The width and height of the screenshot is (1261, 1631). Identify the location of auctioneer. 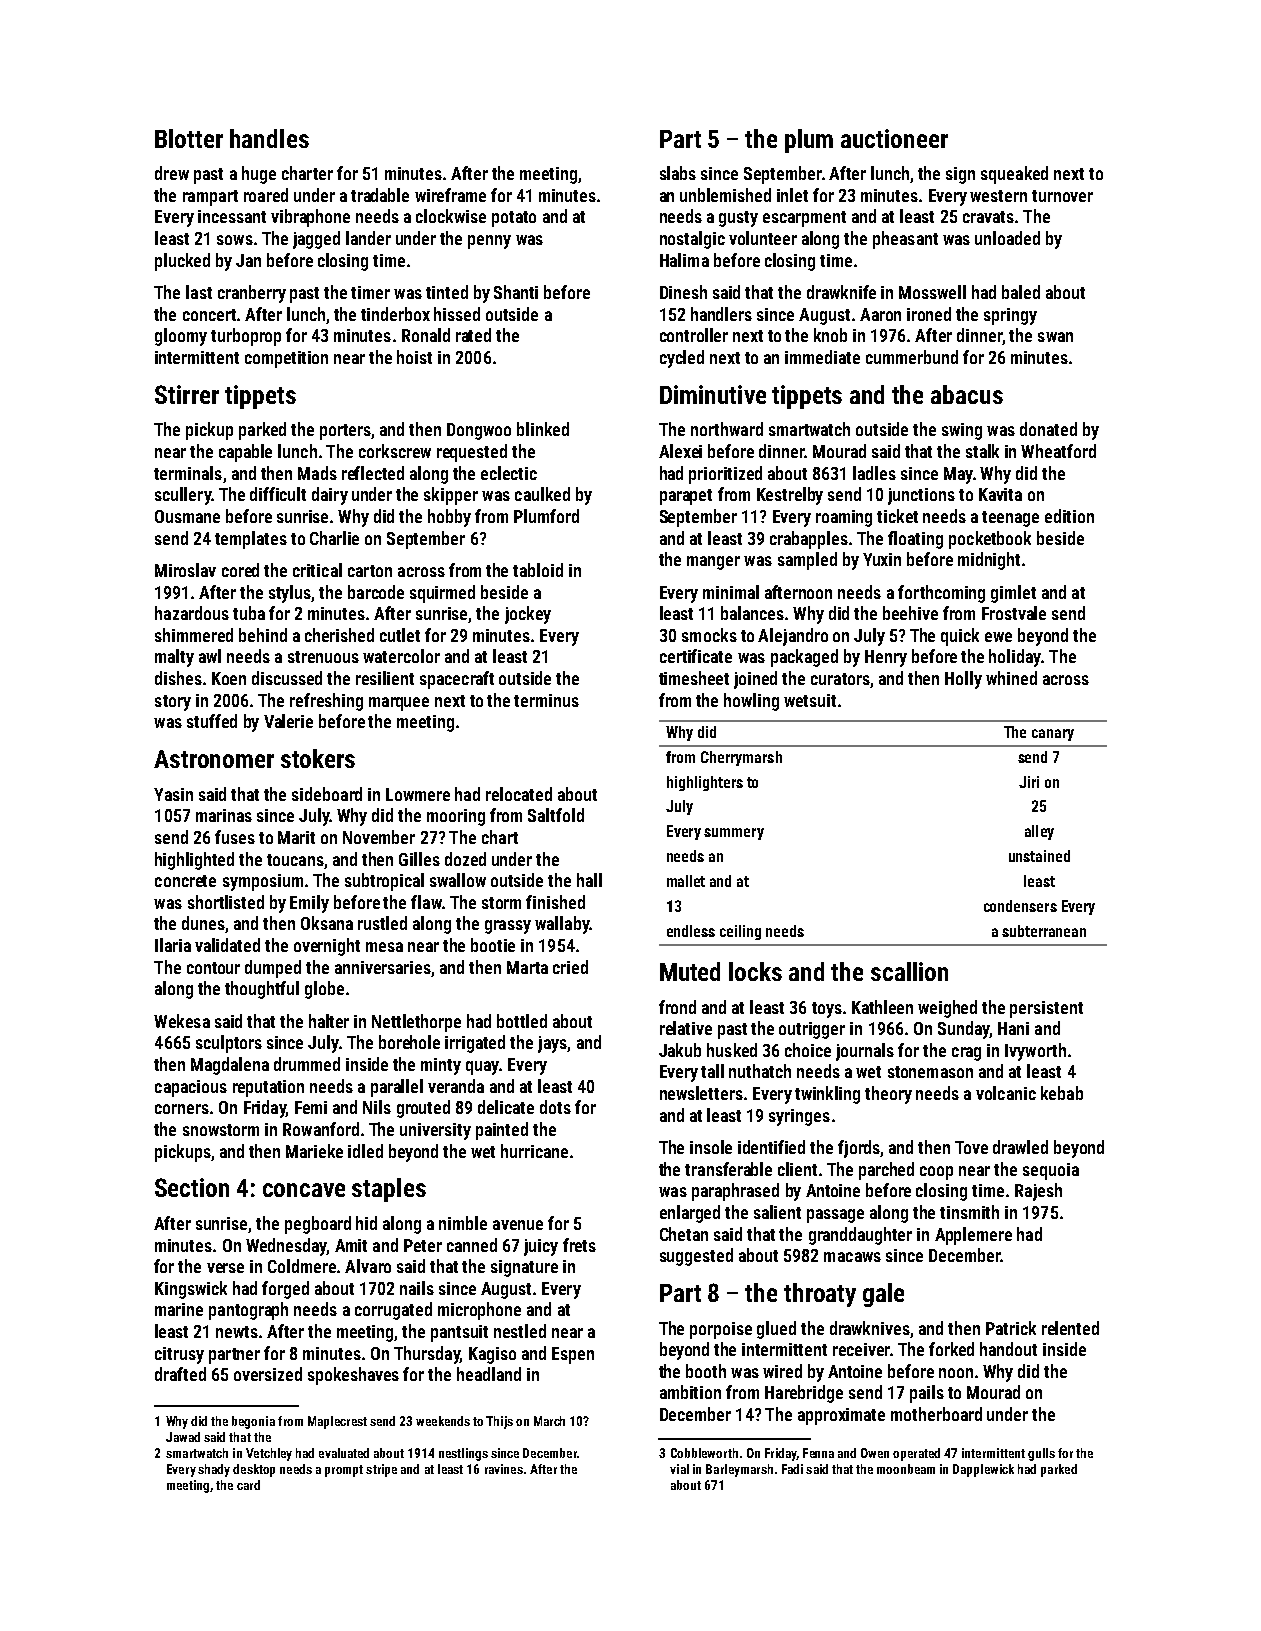
(894, 138).
